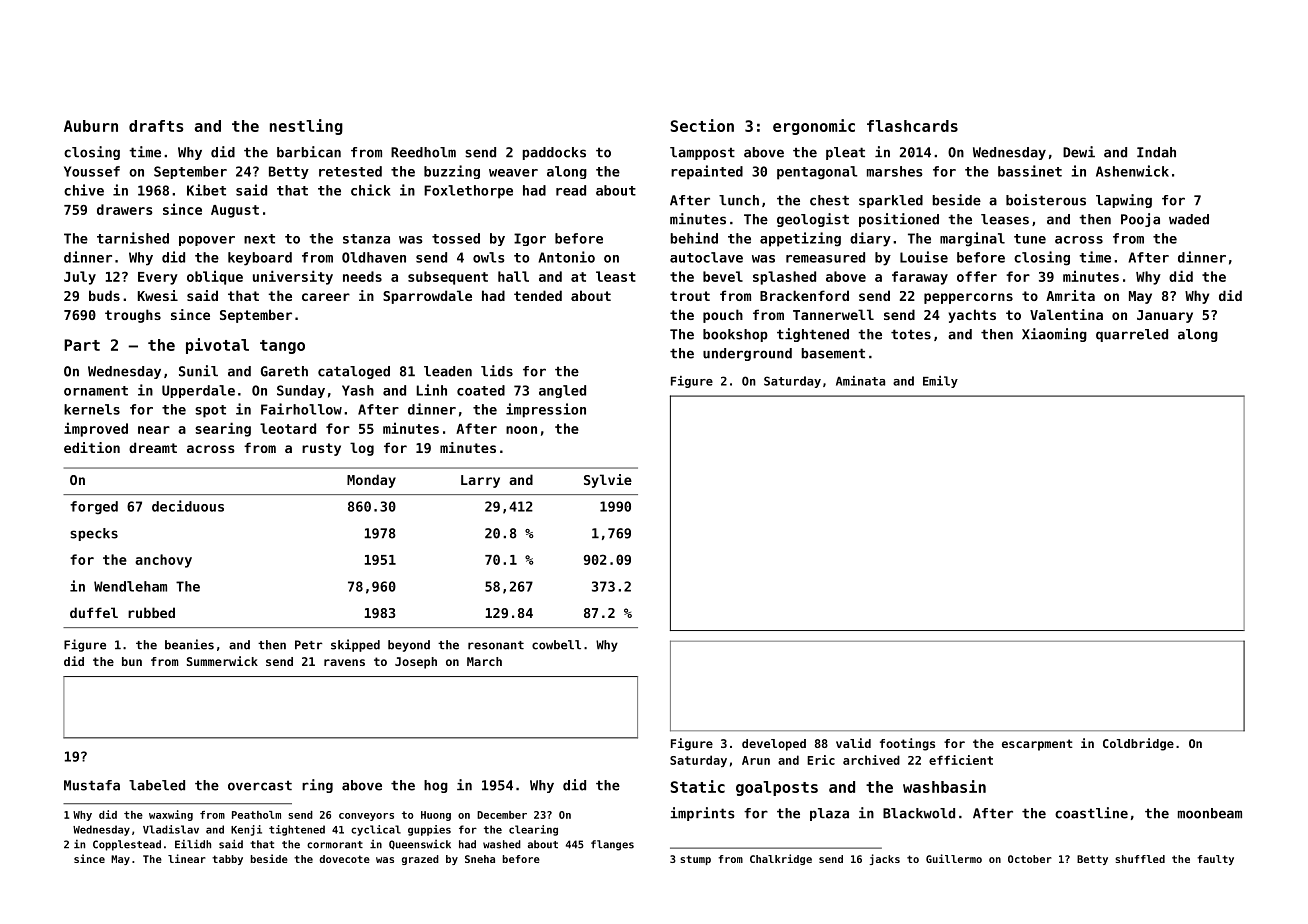  I want to click on tossed, so click(456, 238).
